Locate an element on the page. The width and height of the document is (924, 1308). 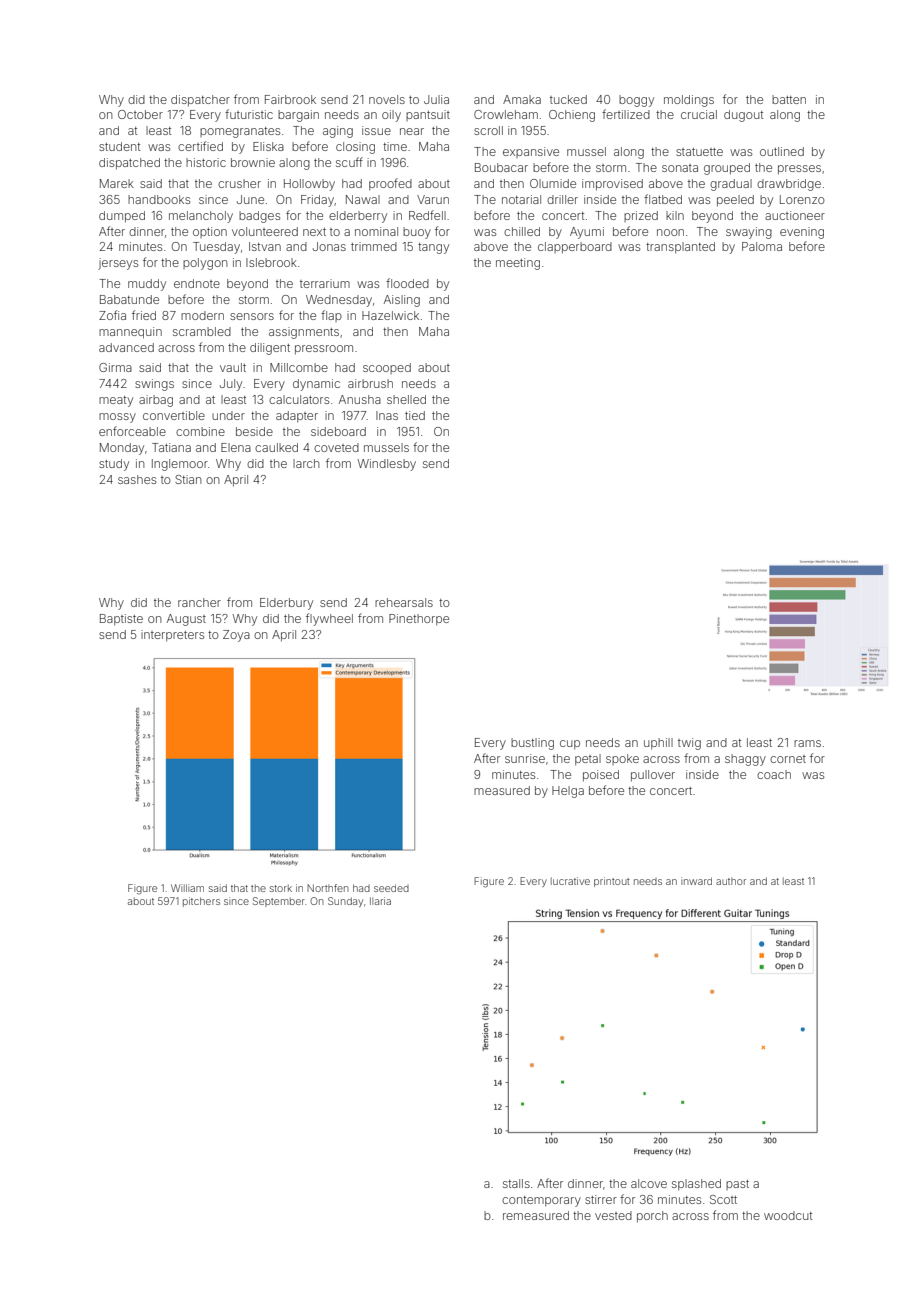
Julia is located at coordinates (436, 99).
